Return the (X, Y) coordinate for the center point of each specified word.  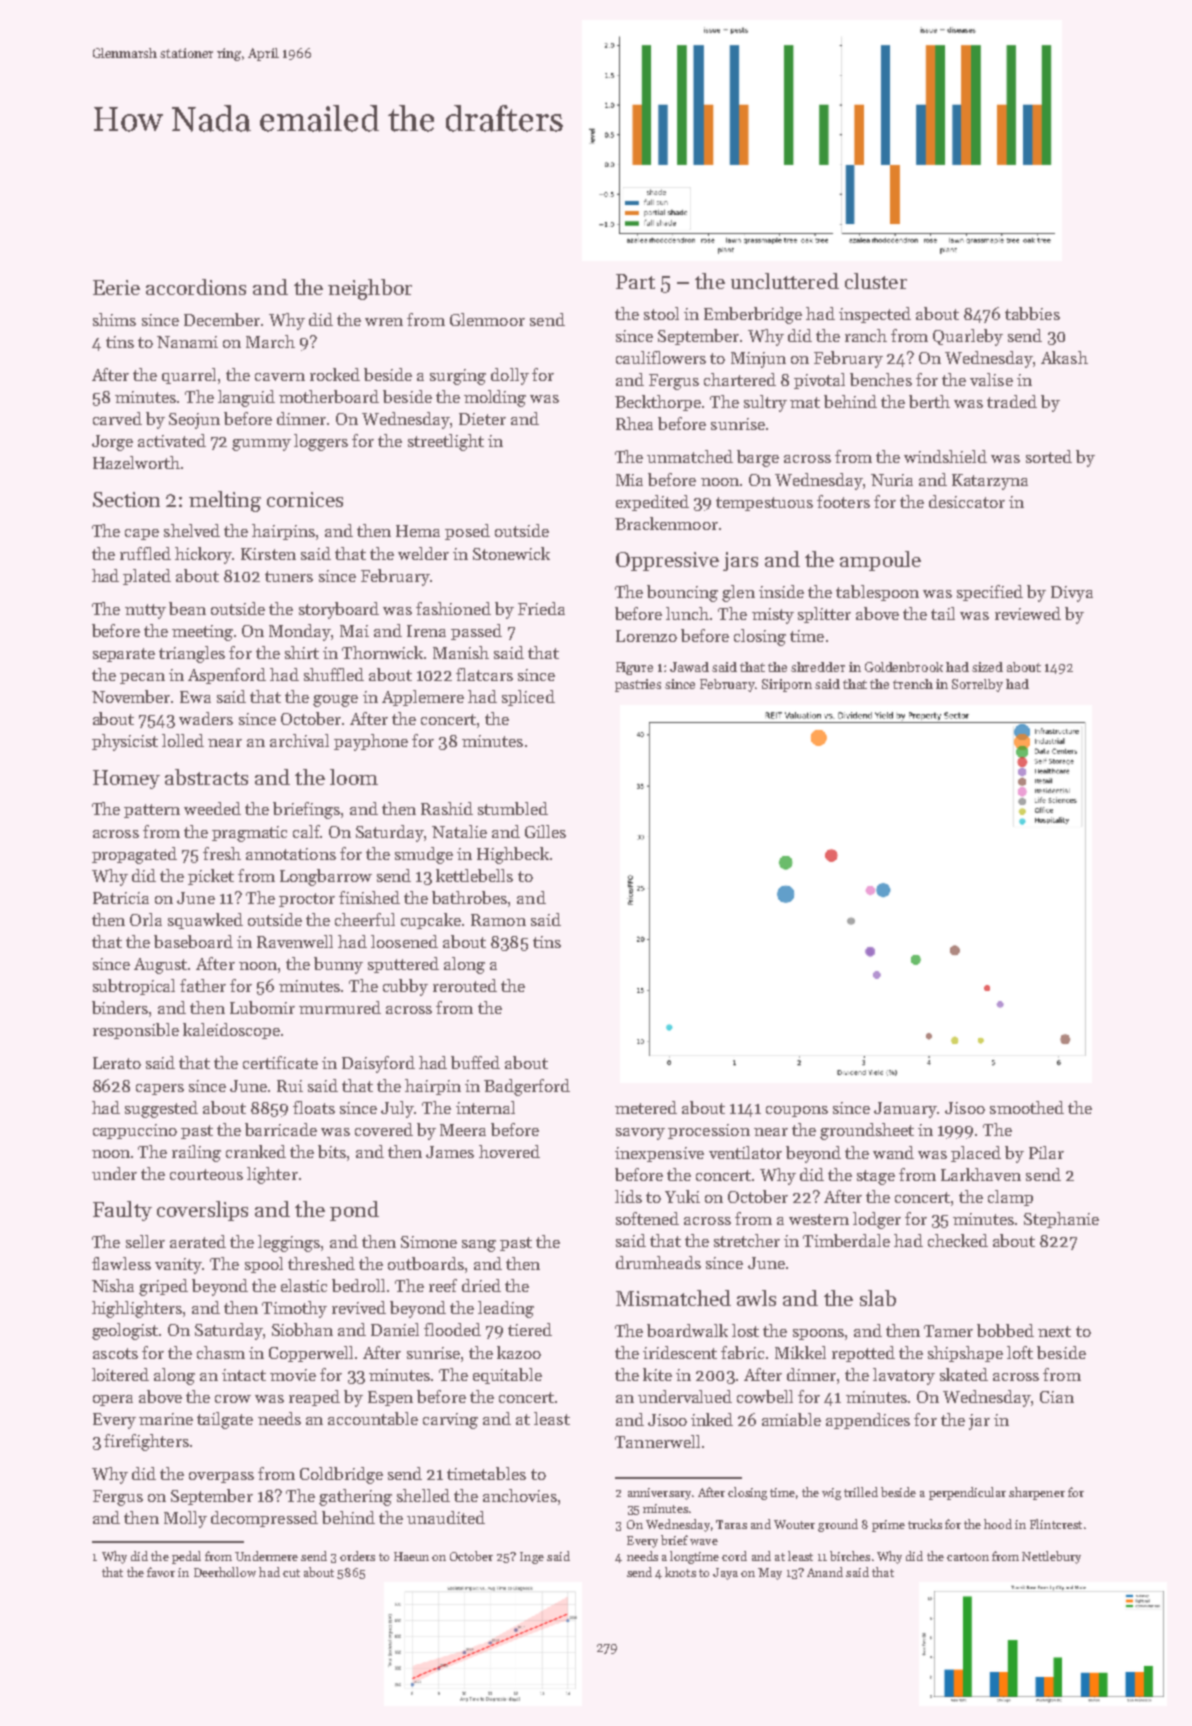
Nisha (113, 1285)
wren (384, 322)
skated (964, 1374)
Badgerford (527, 1087)
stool (661, 313)
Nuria (892, 480)
